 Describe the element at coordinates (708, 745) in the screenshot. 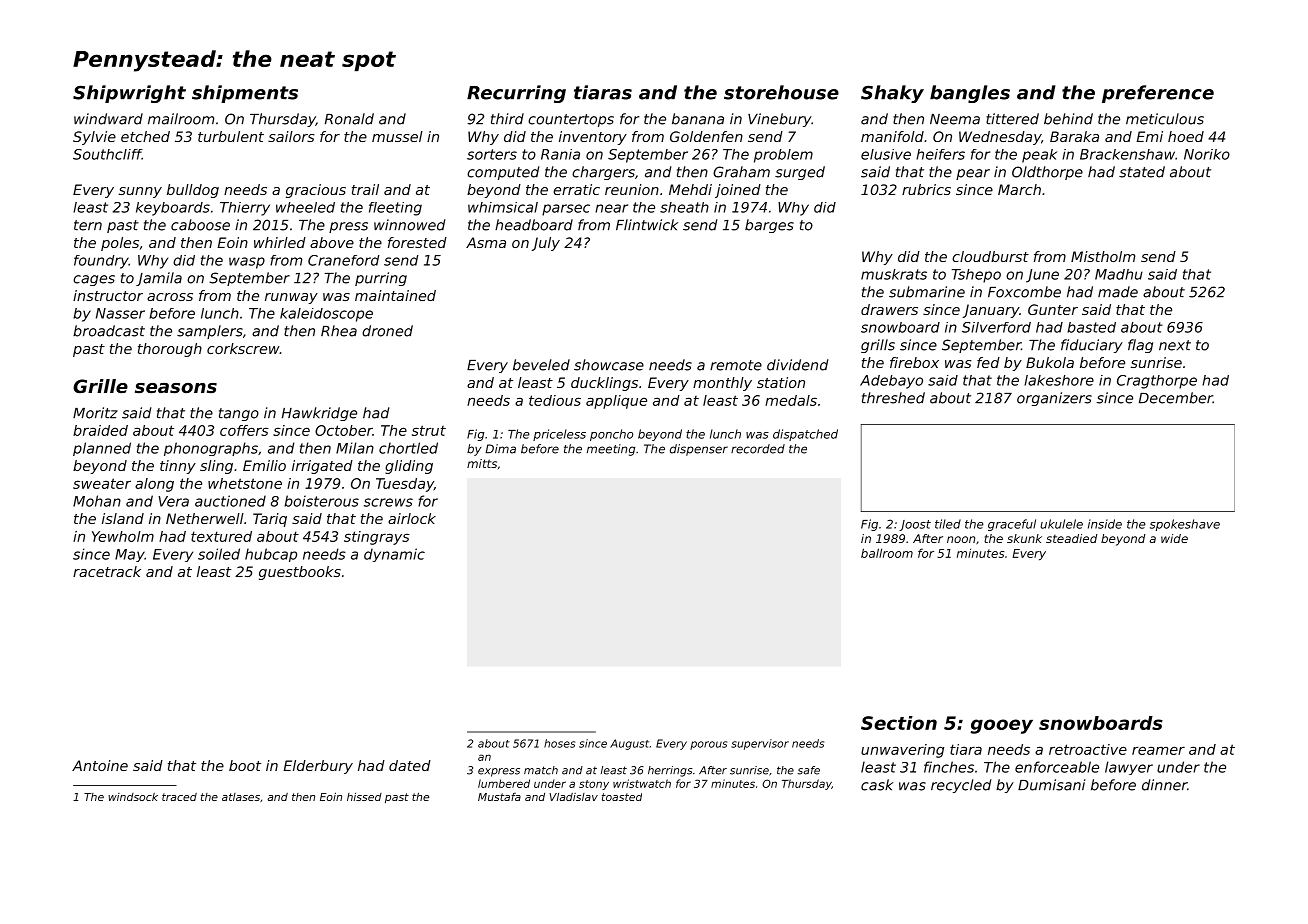

I see `porous` at that location.
